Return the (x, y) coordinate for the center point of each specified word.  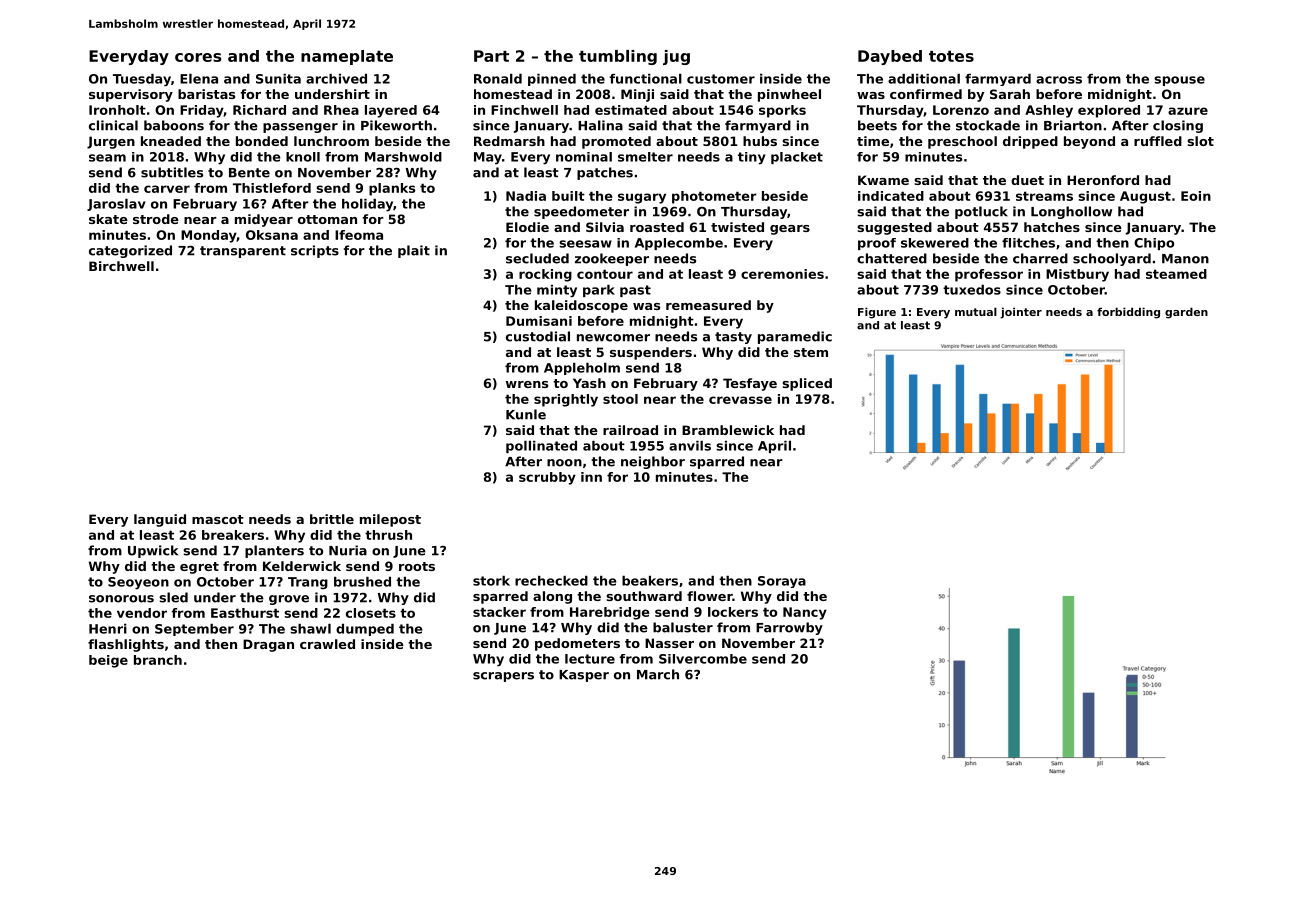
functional (645, 79)
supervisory (131, 95)
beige (108, 661)
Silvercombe (703, 659)
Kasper (584, 676)
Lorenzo (961, 110)
